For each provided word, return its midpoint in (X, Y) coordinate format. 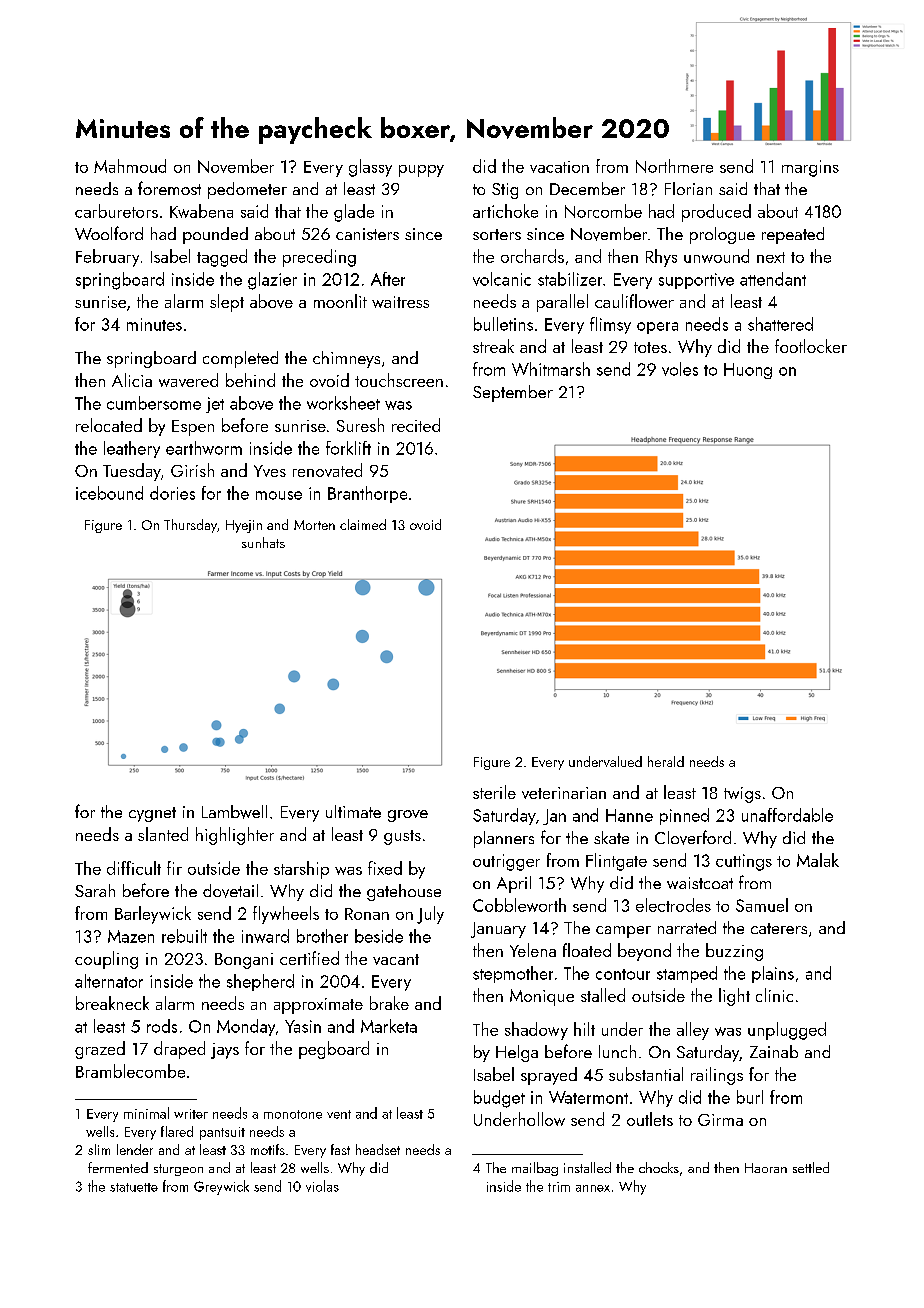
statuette (134, 1187)
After (388, 279)
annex (593, 1188)
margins (810, 168)
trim (559, 1187)
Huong (748, 371)
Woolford (109, 233)
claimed (363, 524)
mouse (279, 495)
